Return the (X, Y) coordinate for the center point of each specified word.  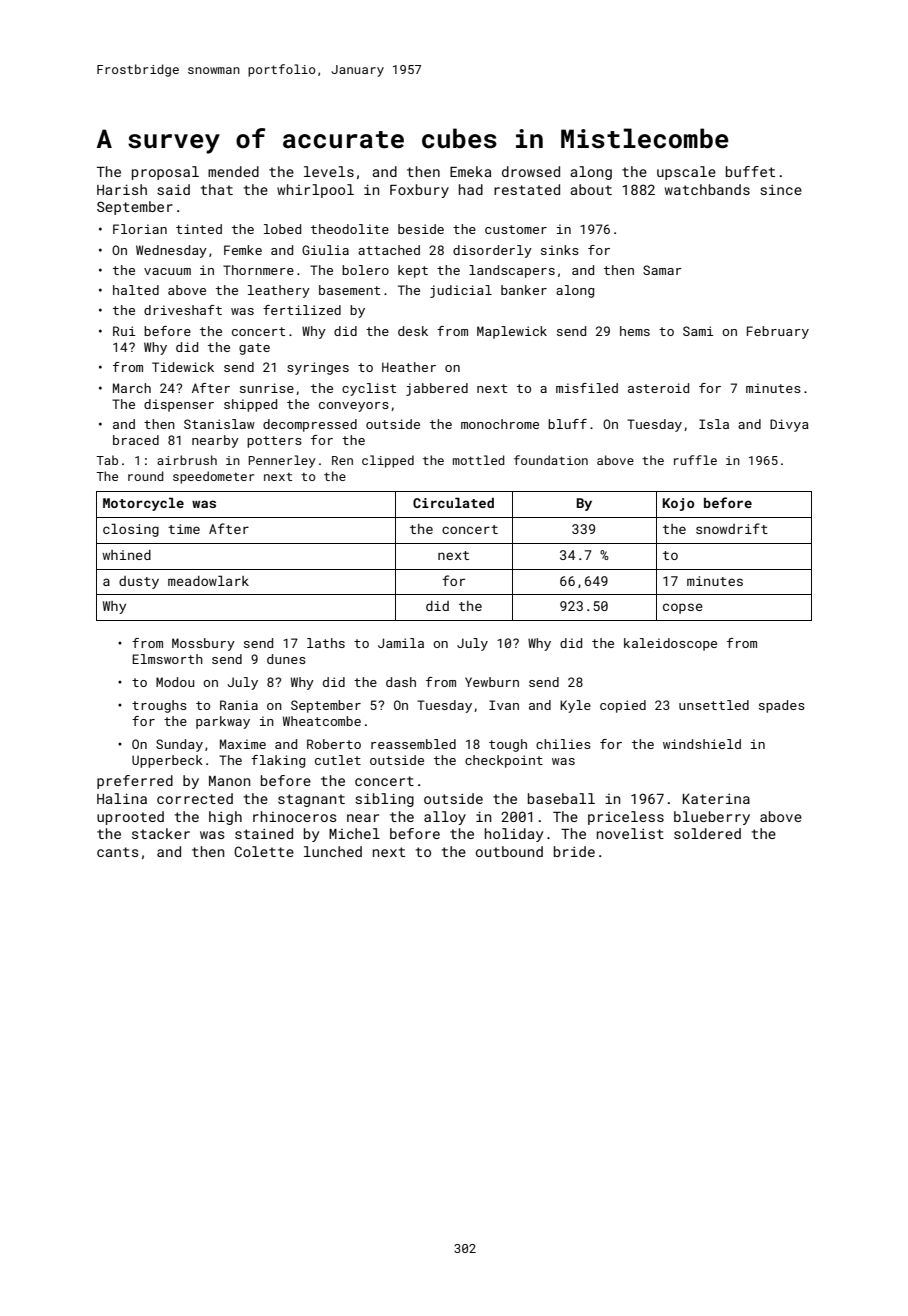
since (781, 190)
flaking (278, 761)
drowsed (531, 171)
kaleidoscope (670, 644)
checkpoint (504, 761)
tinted (199, 229)
